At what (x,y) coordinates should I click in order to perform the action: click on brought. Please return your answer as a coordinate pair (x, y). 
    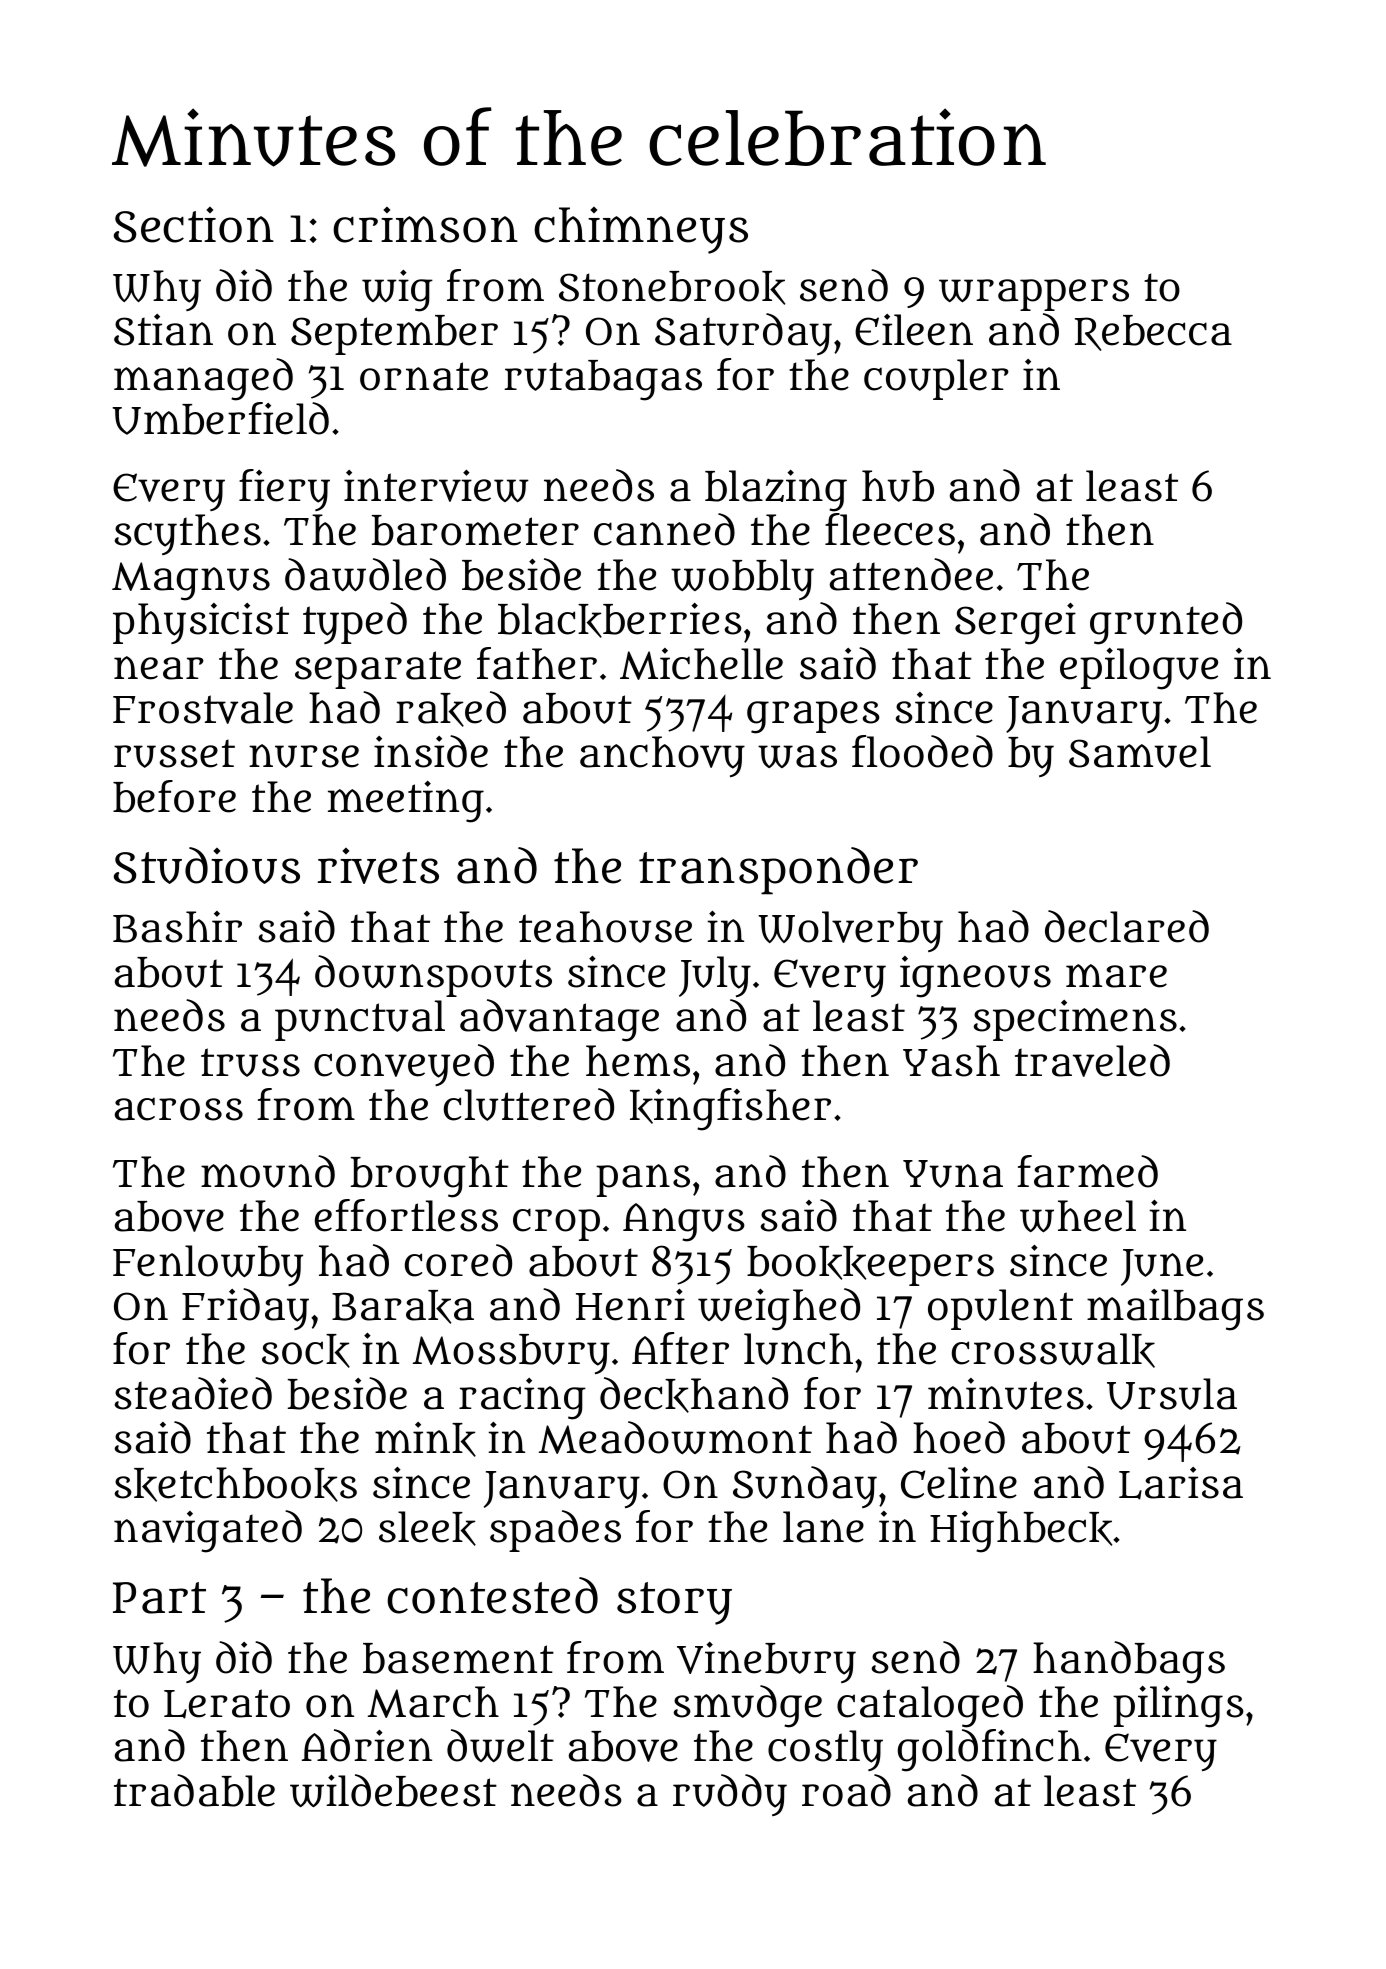
    Looking at the image, I should click on (430, 1177).
